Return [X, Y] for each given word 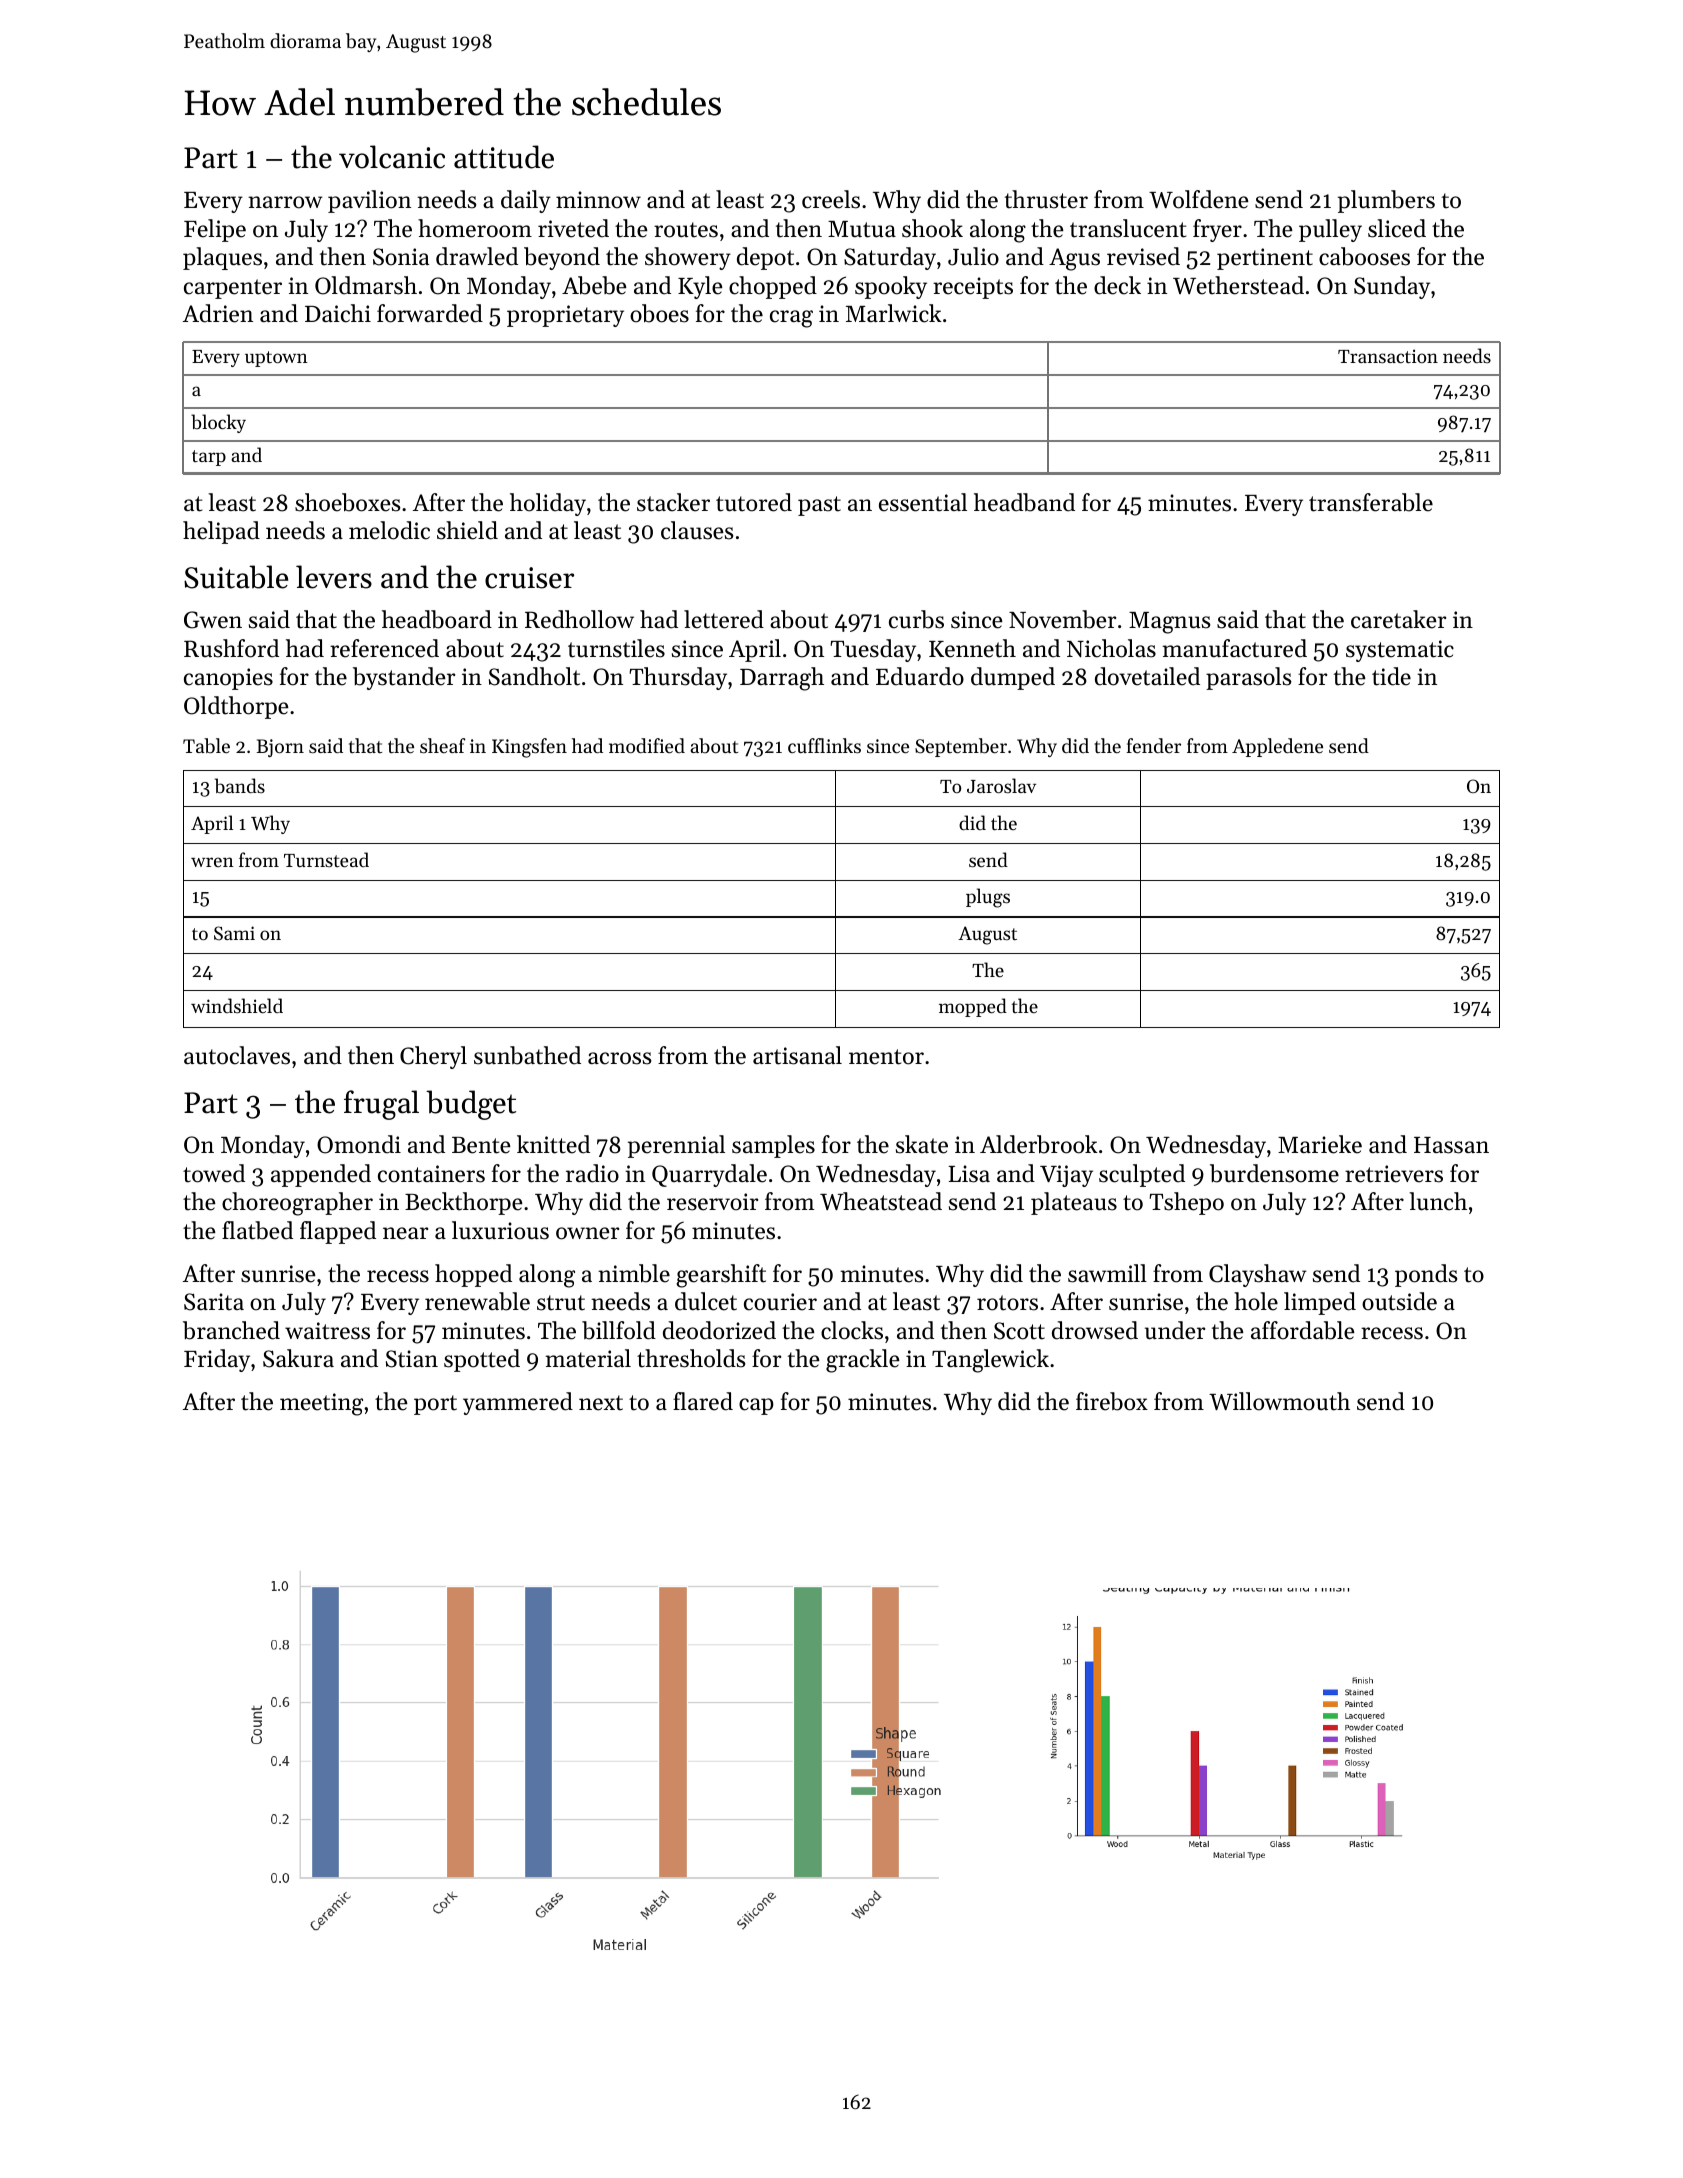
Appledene [1277, 747]
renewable [477, 1301]
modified [647, 745]
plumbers [1386, 201]
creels [831, 199]
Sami [234, 933]
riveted [573, 228]
